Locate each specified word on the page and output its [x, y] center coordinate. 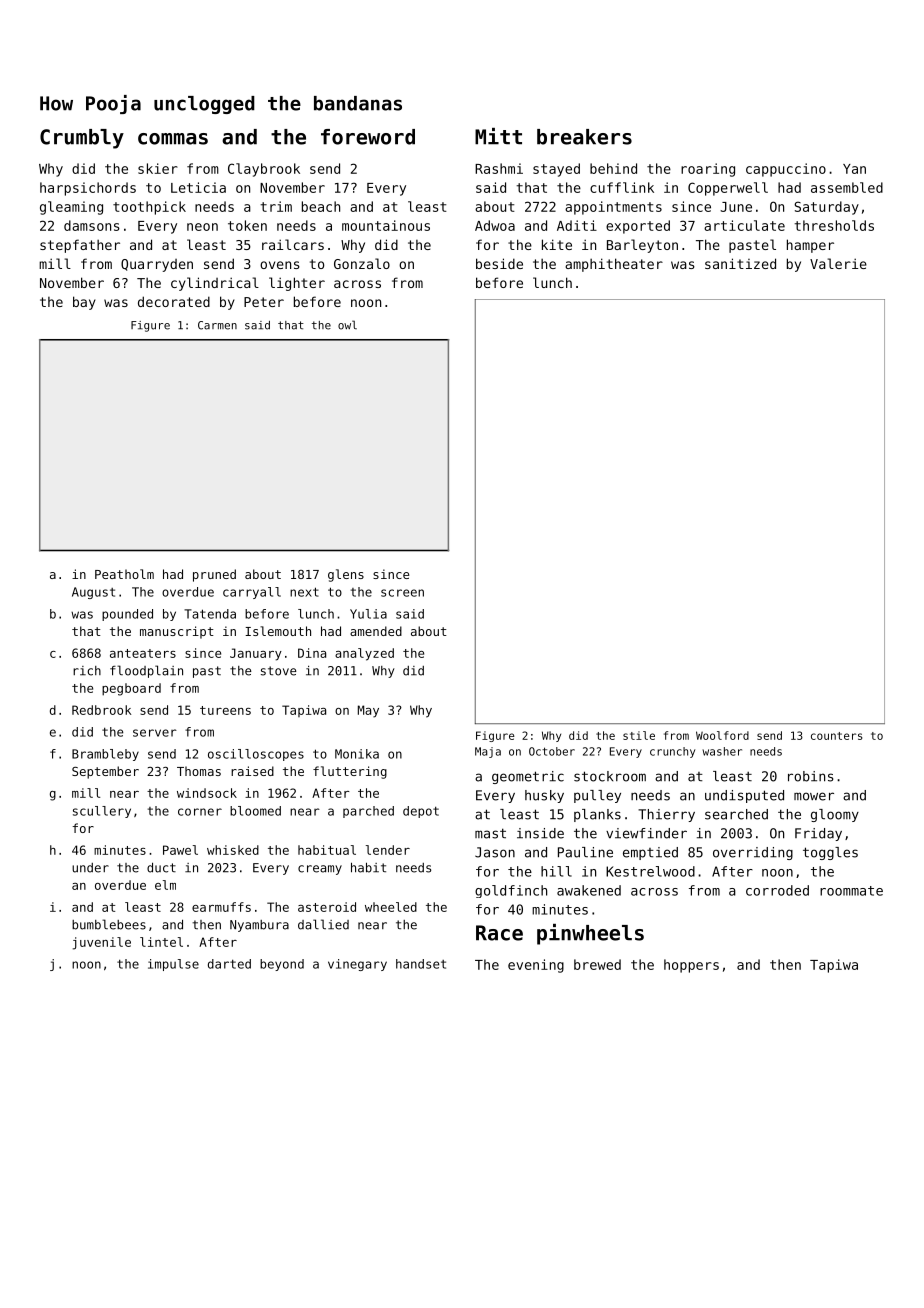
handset [421, 964]
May [368, 711]
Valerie [838, 263]
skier [158, 168]
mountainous [386, 225]
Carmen [217, 325]
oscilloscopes [256, 755]
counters [836, 736]
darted [229, 964]
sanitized [740, 263]
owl [347, 325]
